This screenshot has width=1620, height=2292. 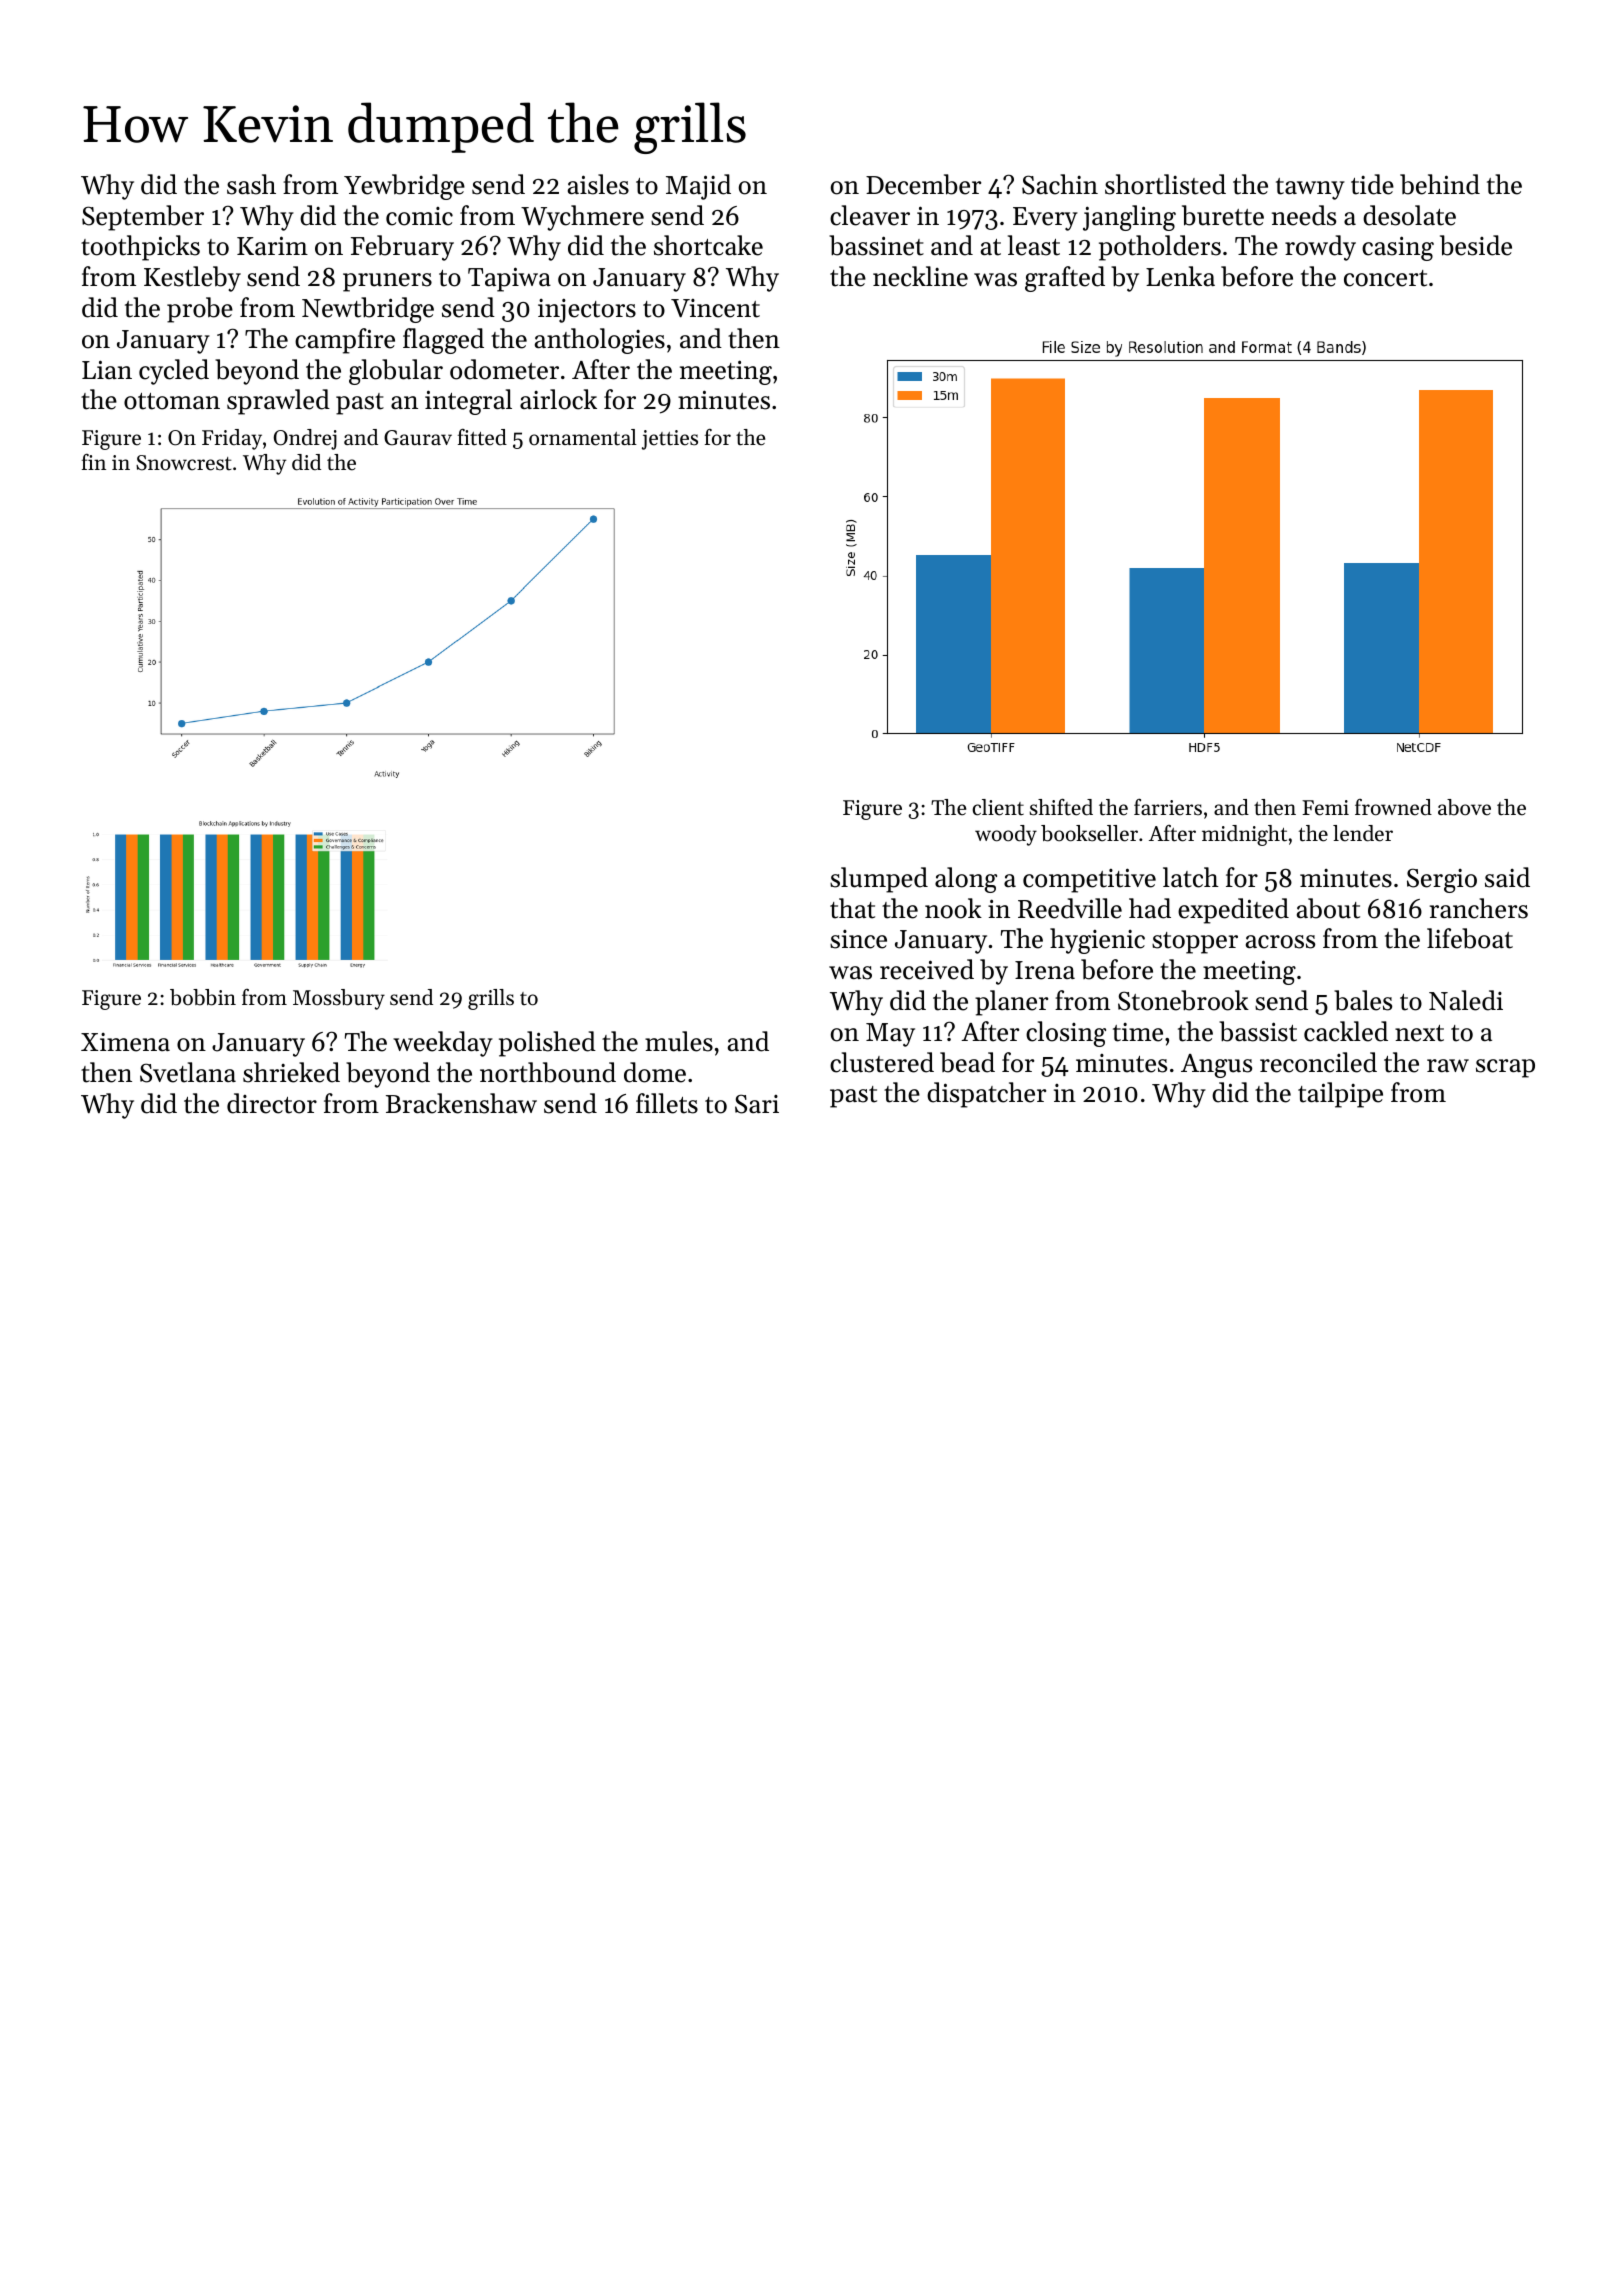 I want to click on Sari, so click(x=757, y=1104).
